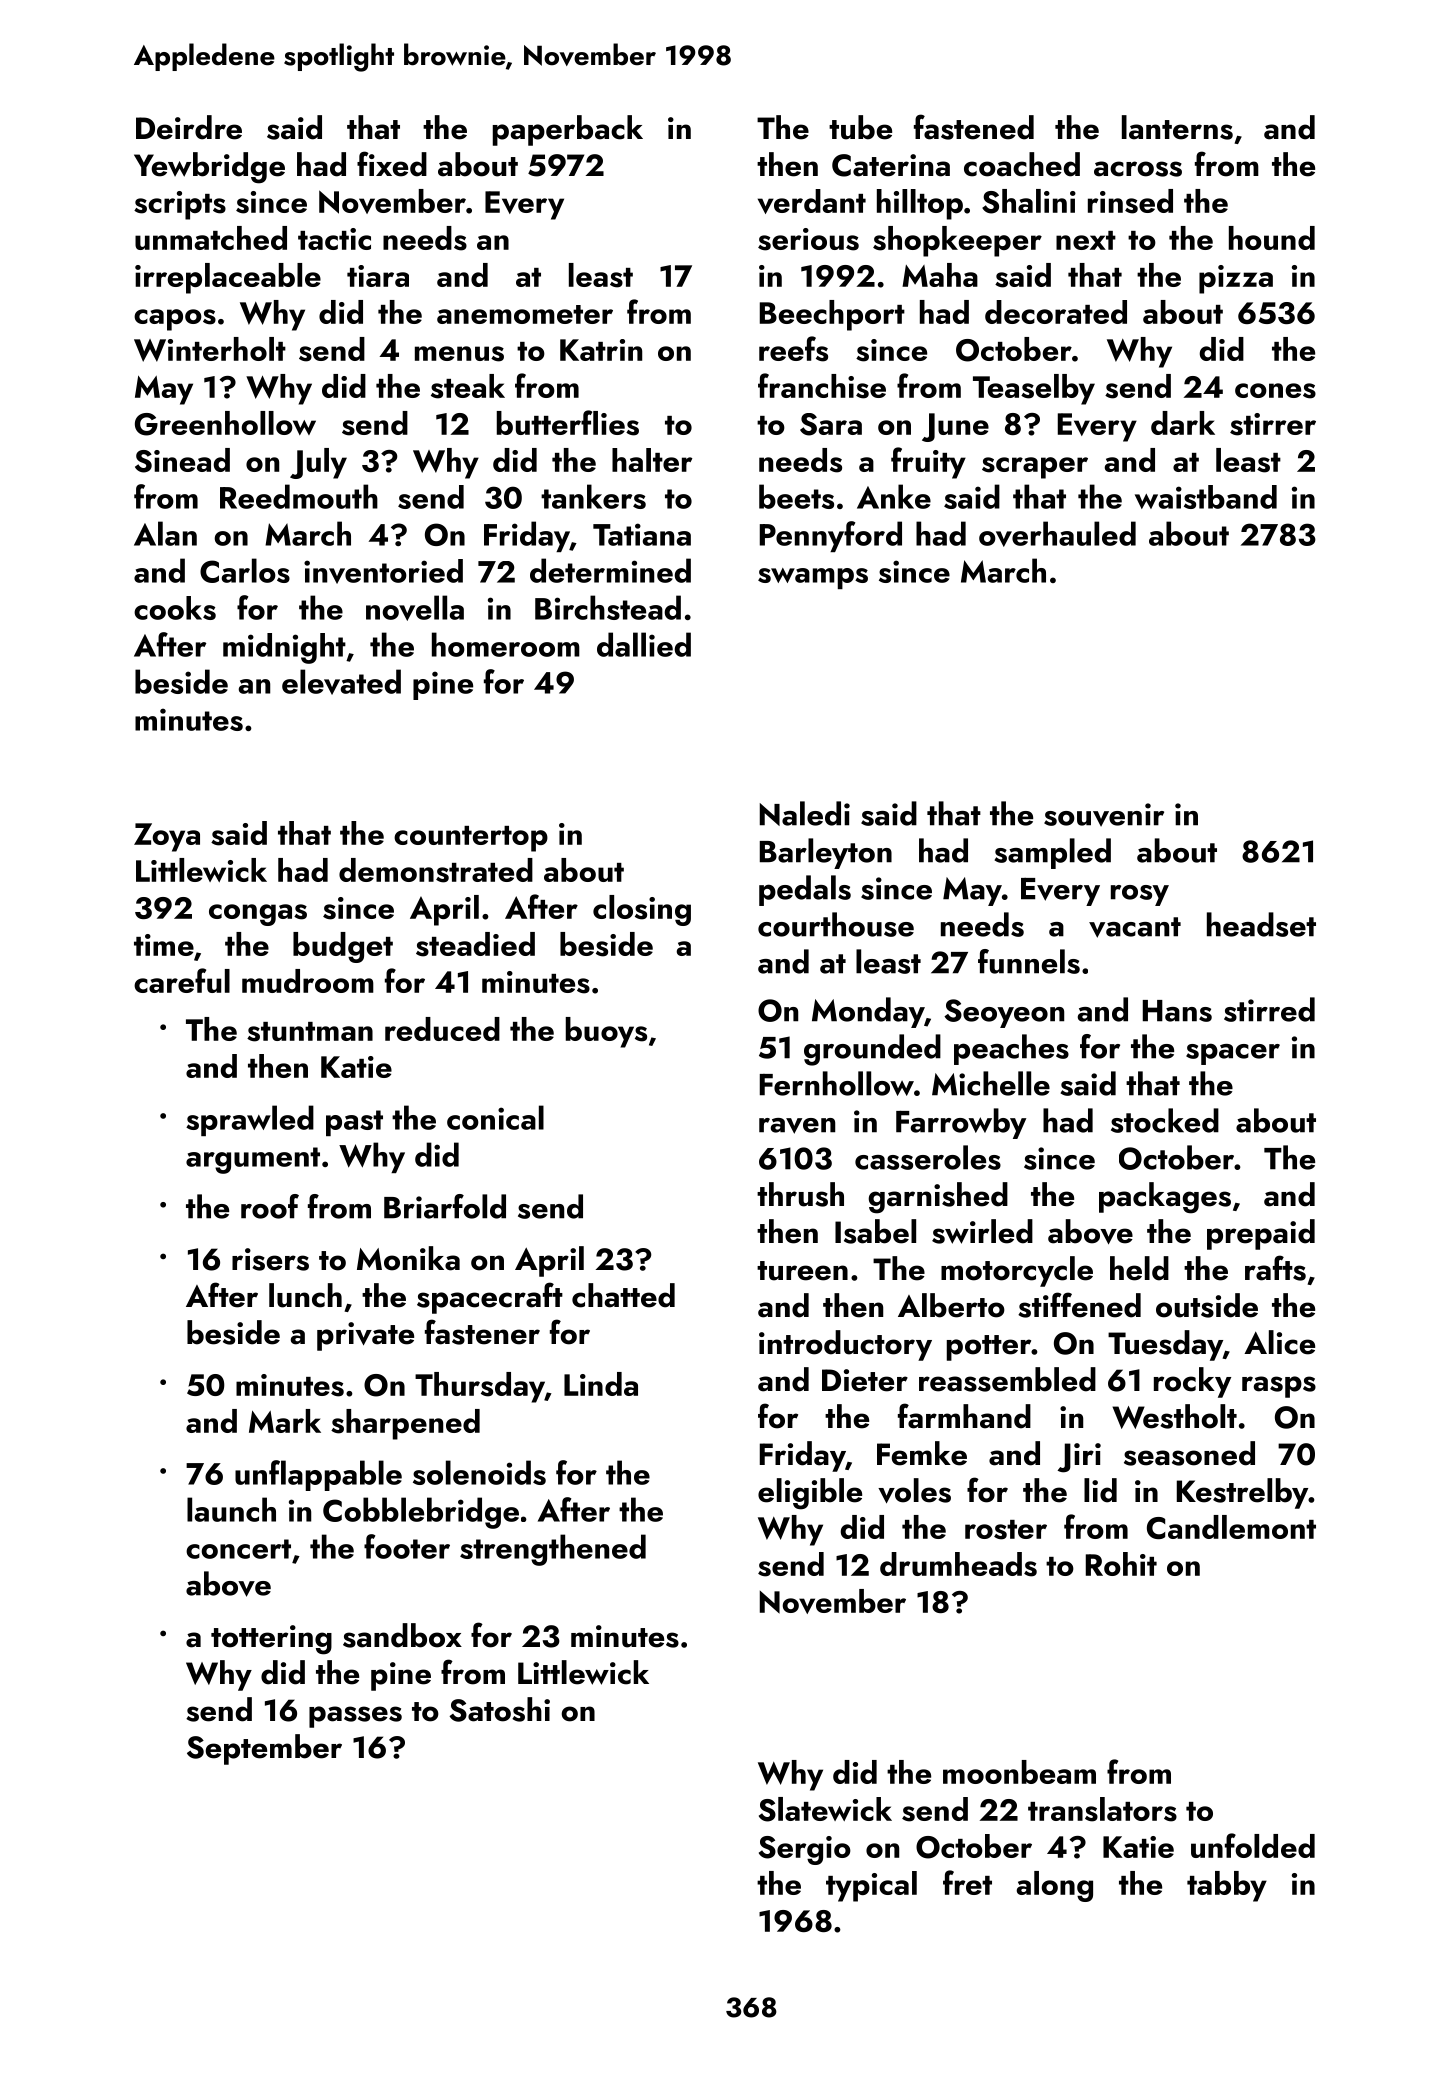  I want to click on budget, so click(343, 947).
